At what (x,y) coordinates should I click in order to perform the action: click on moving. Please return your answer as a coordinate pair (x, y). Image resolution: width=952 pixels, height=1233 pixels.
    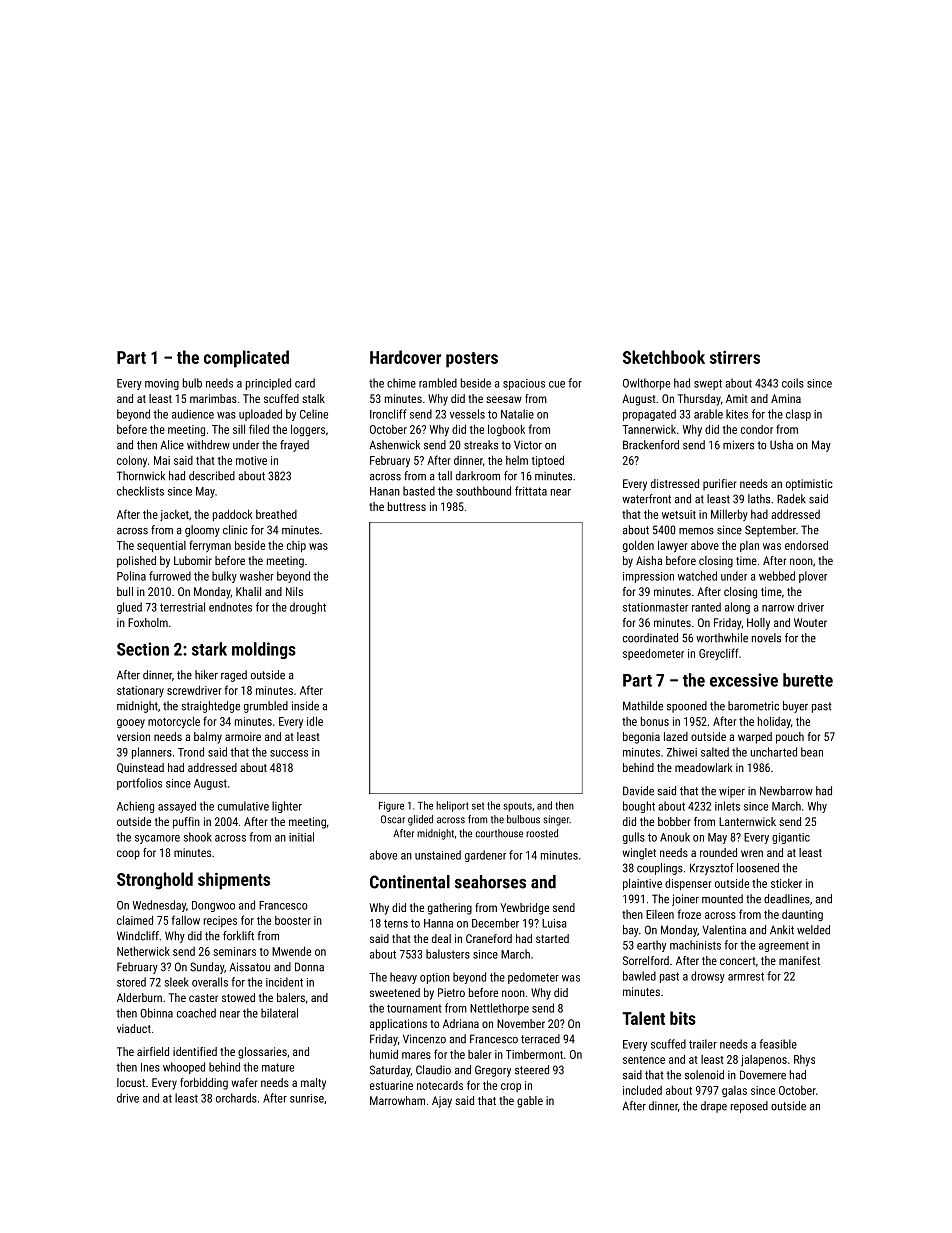
    Looking at the image, I should click on (162, 384).
